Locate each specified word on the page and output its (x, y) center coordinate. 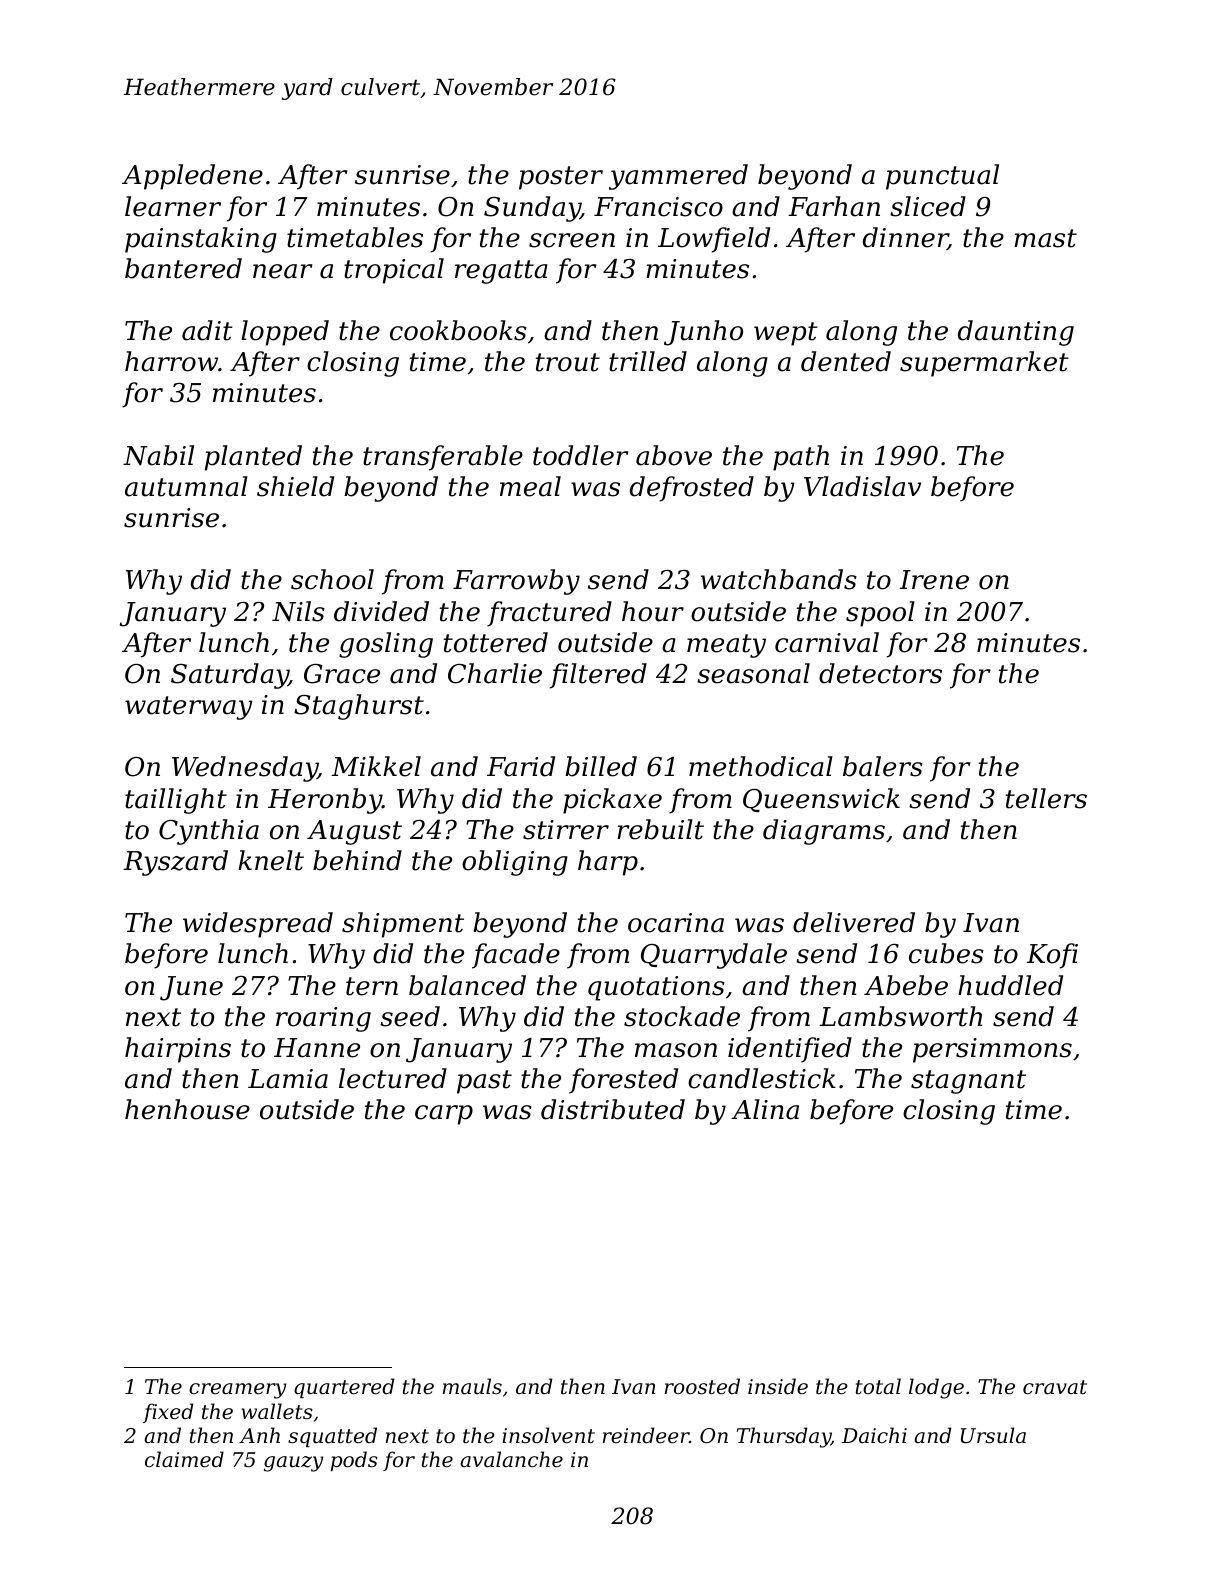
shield (295, 486)
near (283, 271)
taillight (176, 801)
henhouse (187, 1109)
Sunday (532, 209)
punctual (942, 177)
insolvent (548, 1435)
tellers (1046, 798)
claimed (184, 1459)
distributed (613, 1109)
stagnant (968, 1082)
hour (653, 611)
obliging (515, 863)
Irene (934, 580)
